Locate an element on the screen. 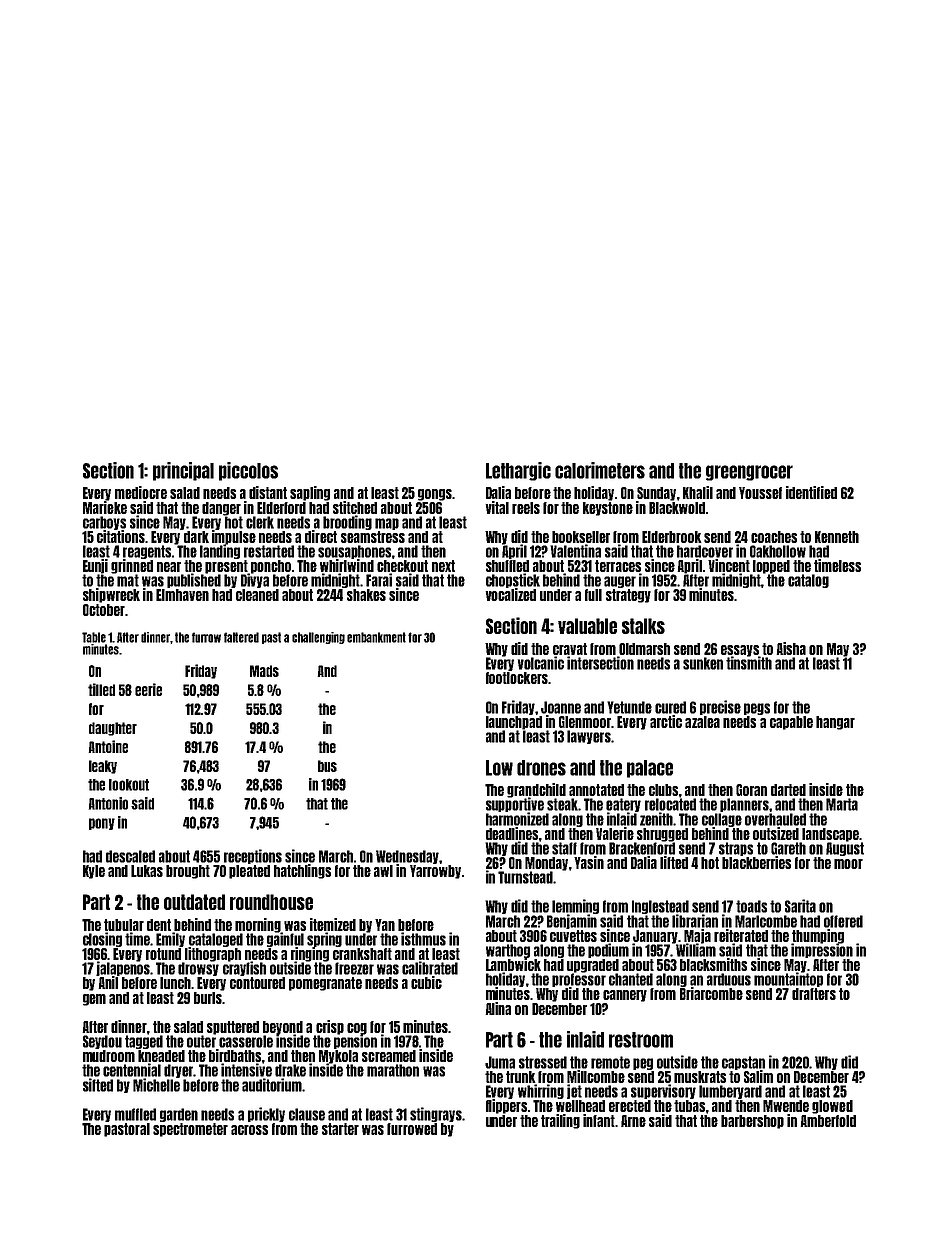  hangar is located at coordinates (835, 723).
